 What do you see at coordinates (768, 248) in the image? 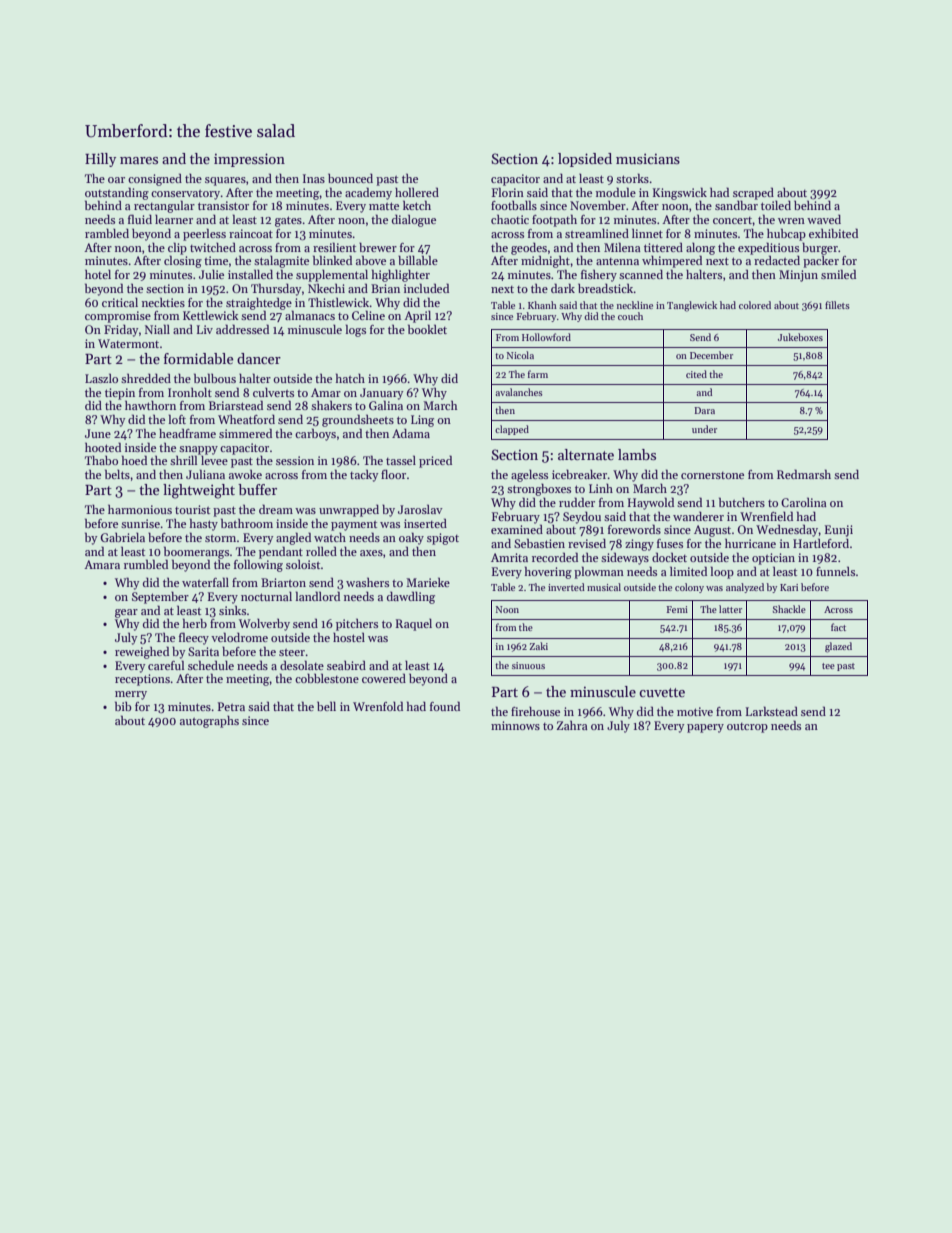
I see `expeditious` at bounding box center [768, 248].
